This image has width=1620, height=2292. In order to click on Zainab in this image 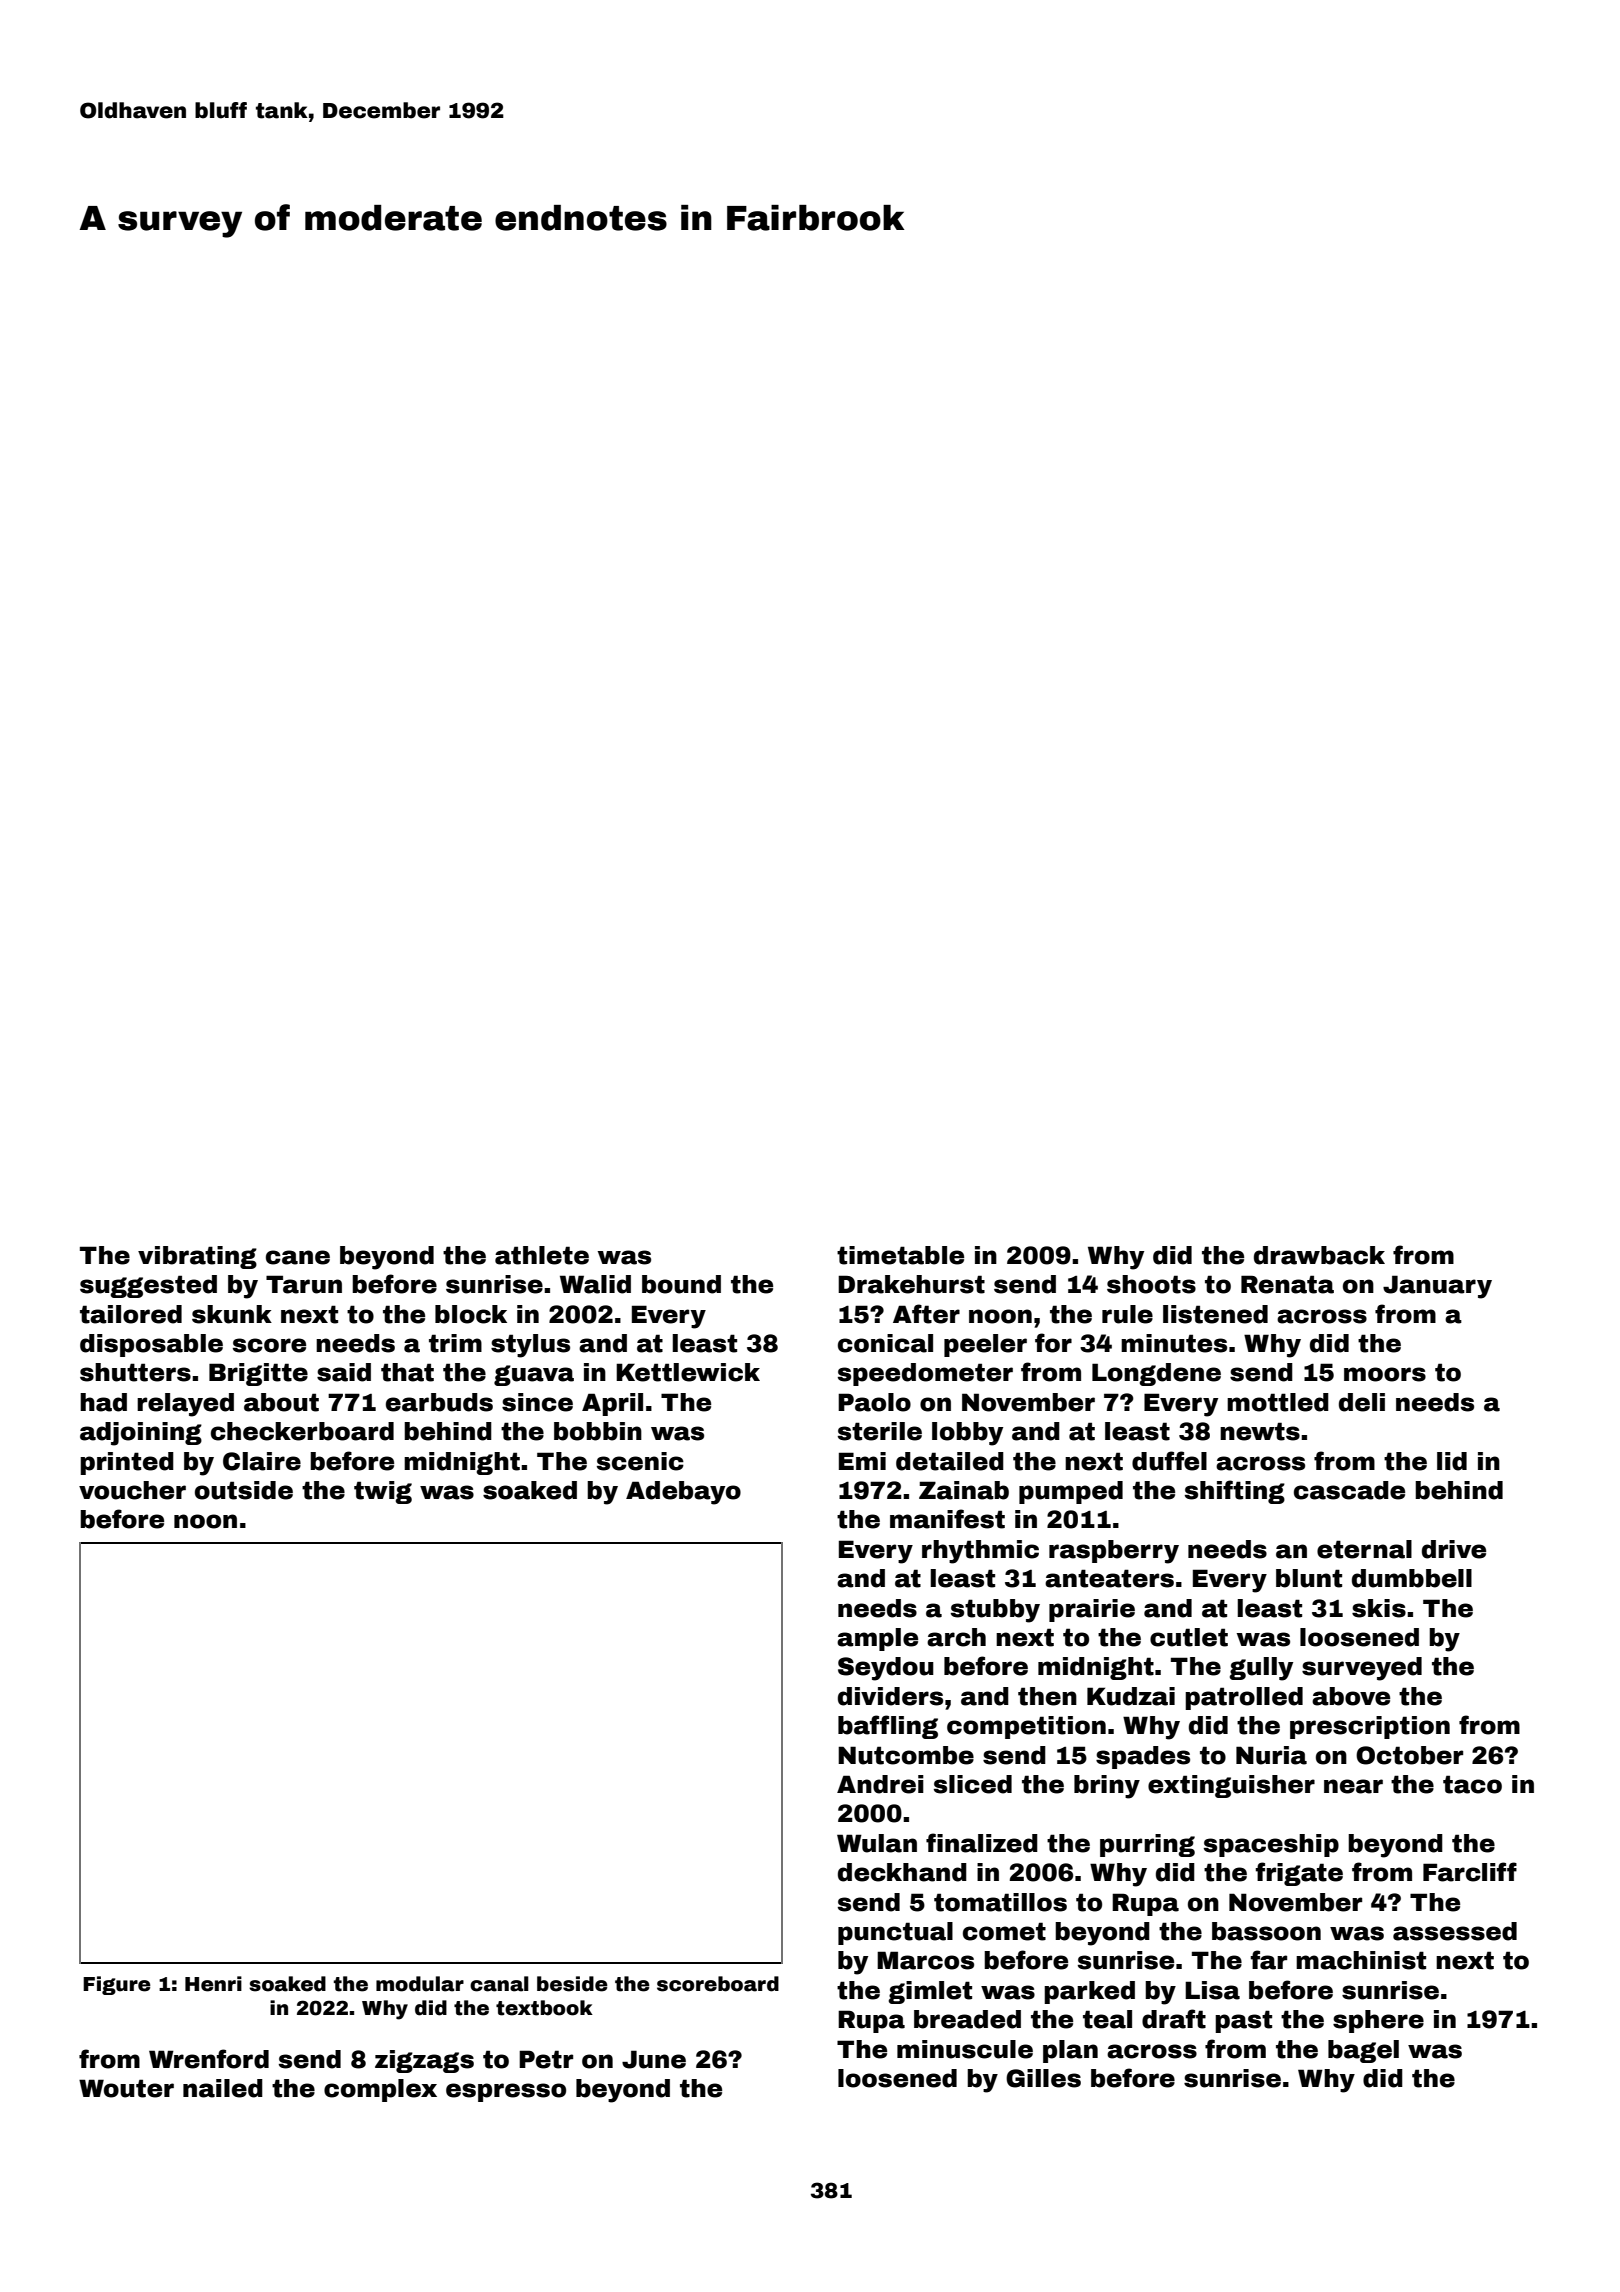, I will do `click(964, 1490)`.
